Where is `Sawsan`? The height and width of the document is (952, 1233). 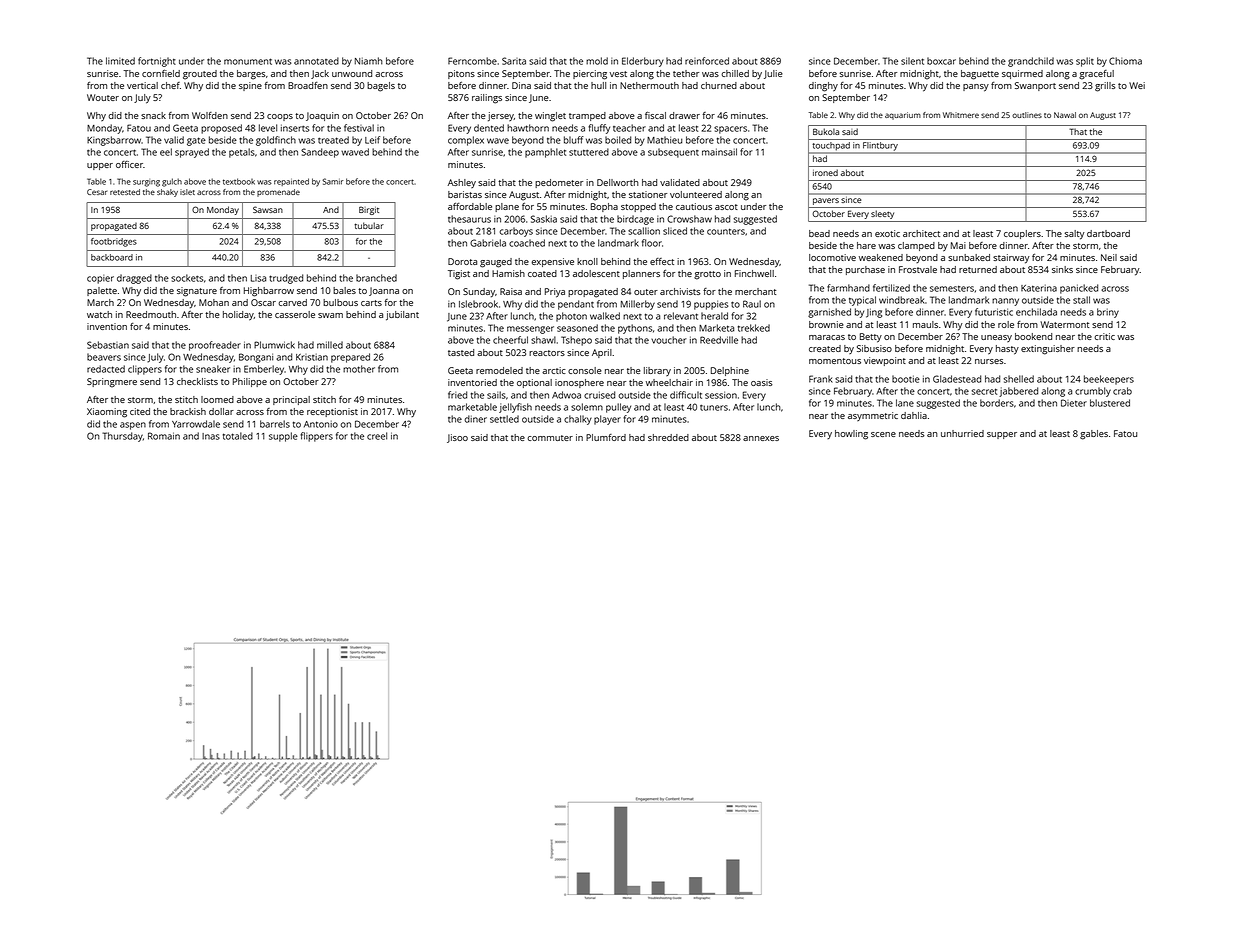 Sawsan is located at coordinates (268, 209).
